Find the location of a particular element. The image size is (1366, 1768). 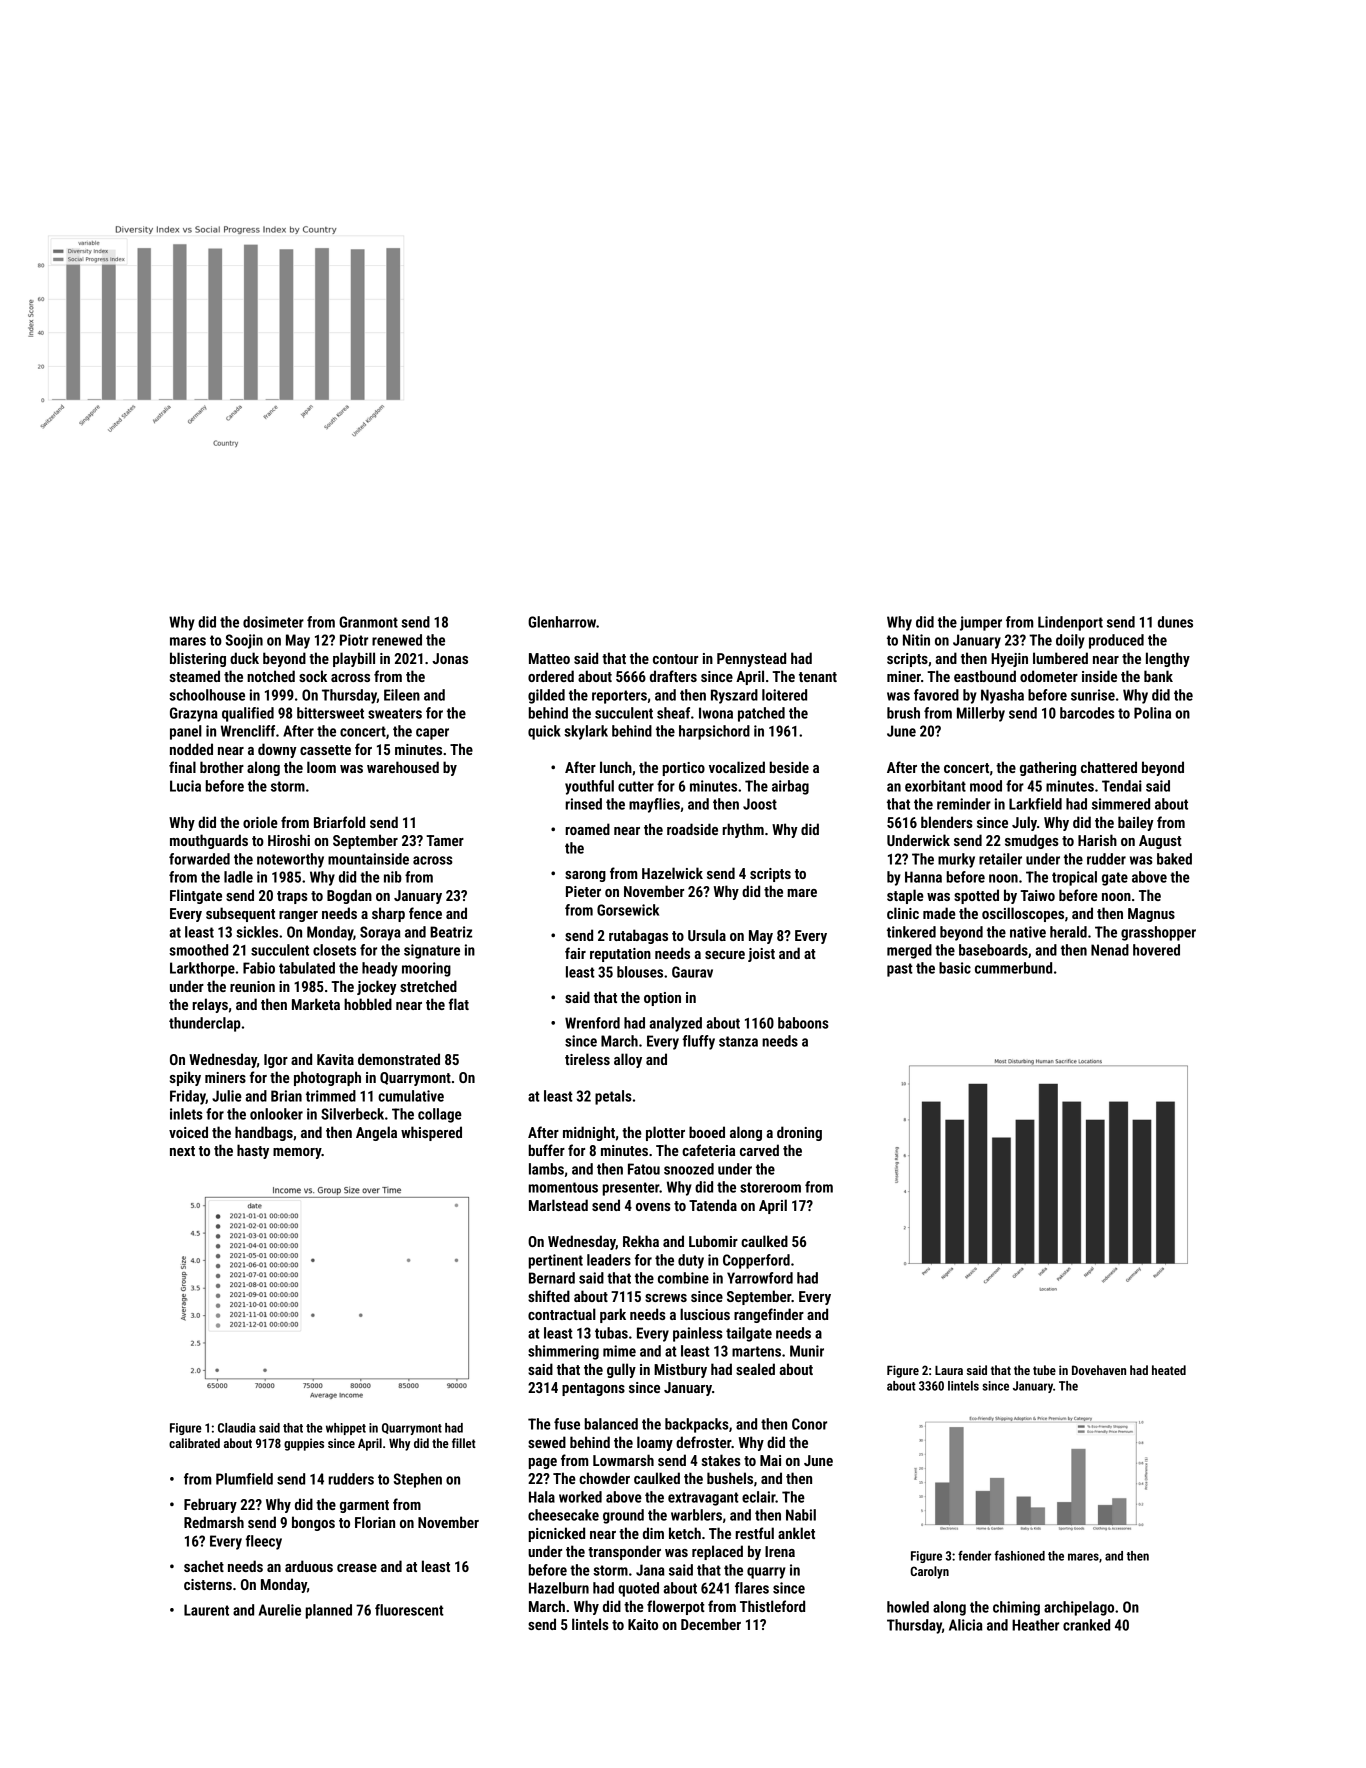

Nenad is located at coordinates (1110, 950).
